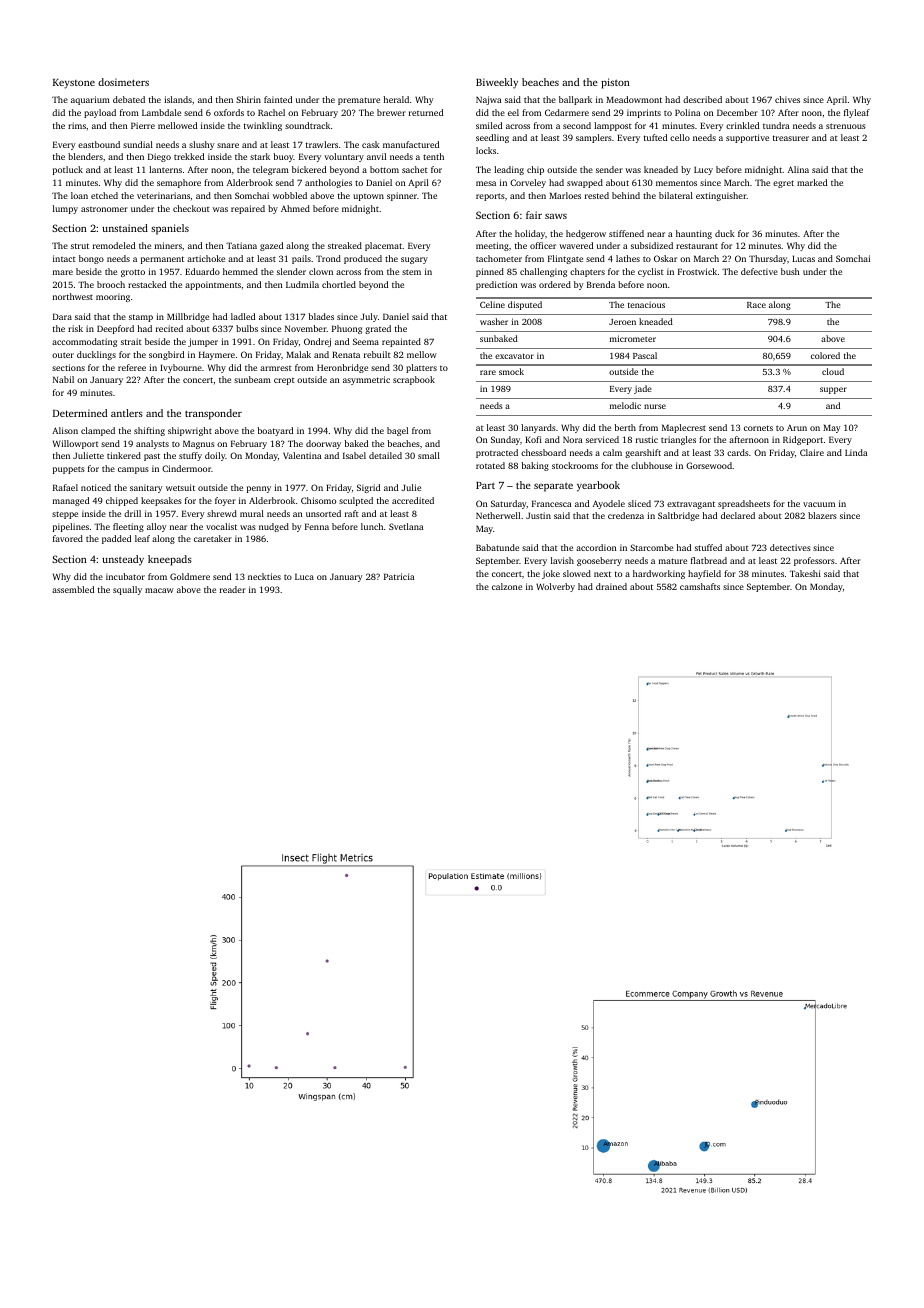 This document has height=1308, width=924. Describe the element at coordinates (812, 452) in the document. I see `Claire` at that location.
